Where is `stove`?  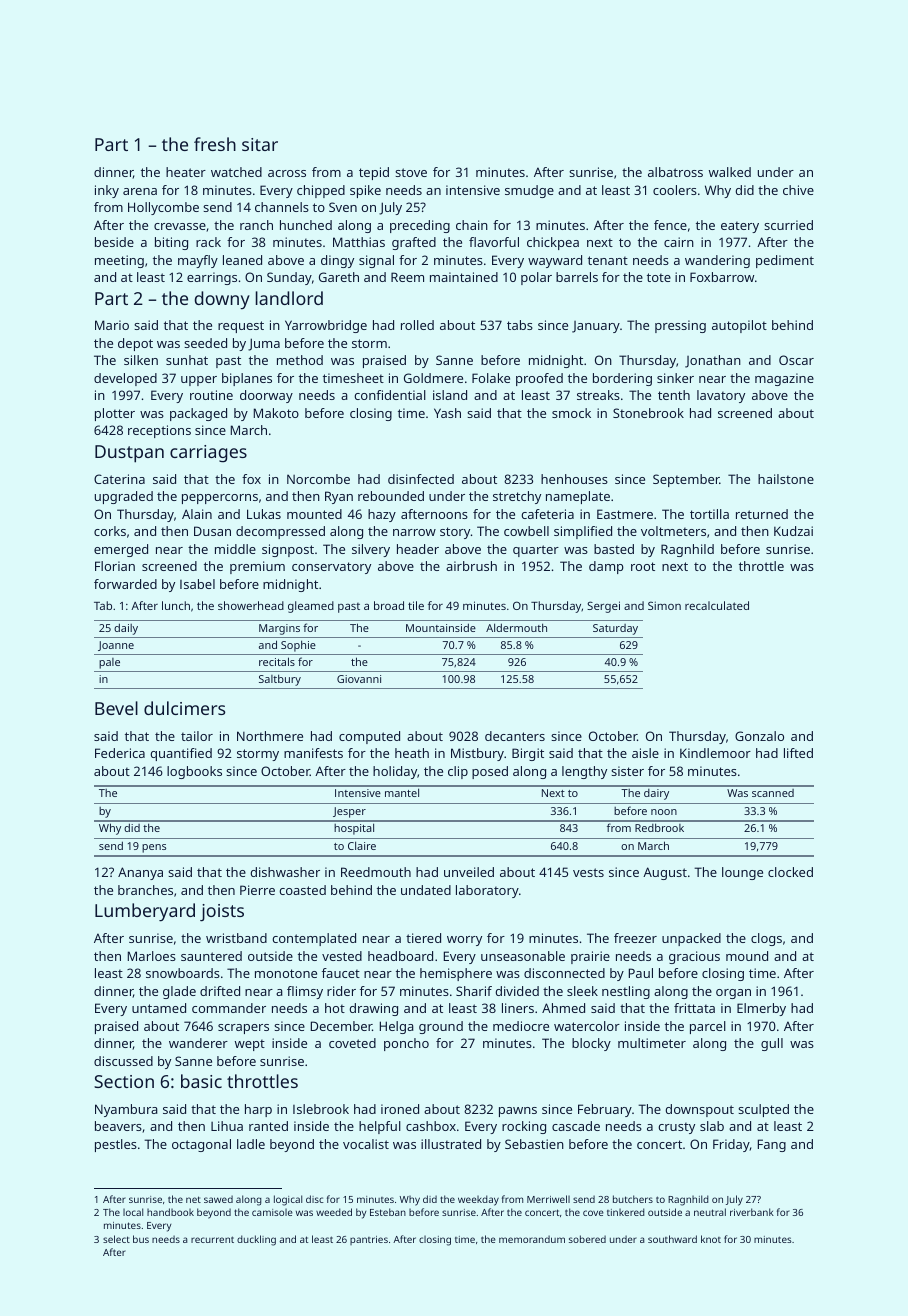
stove is located at coordinates (411, 172).
